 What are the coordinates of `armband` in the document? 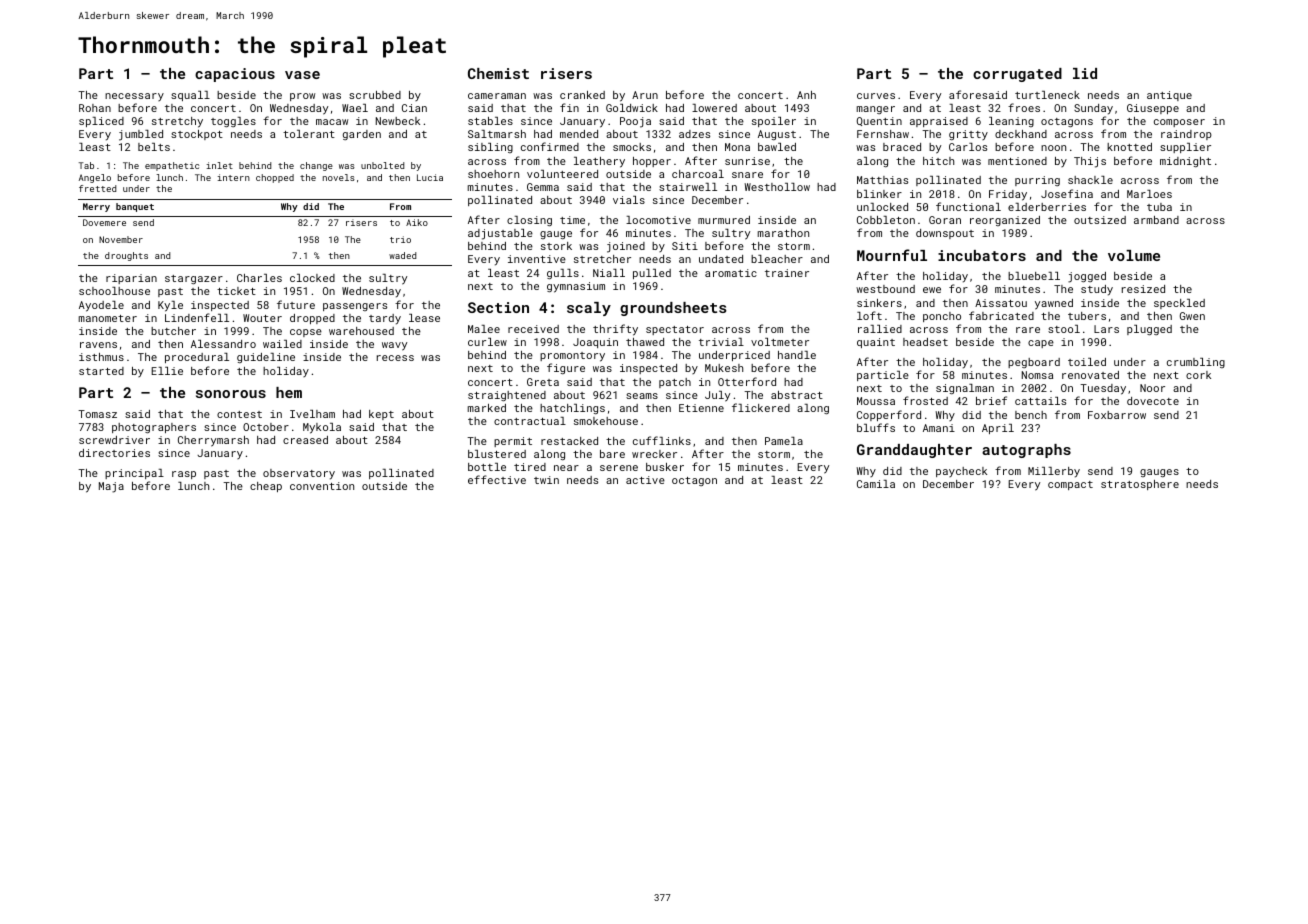 It's located at (1156, 220).
